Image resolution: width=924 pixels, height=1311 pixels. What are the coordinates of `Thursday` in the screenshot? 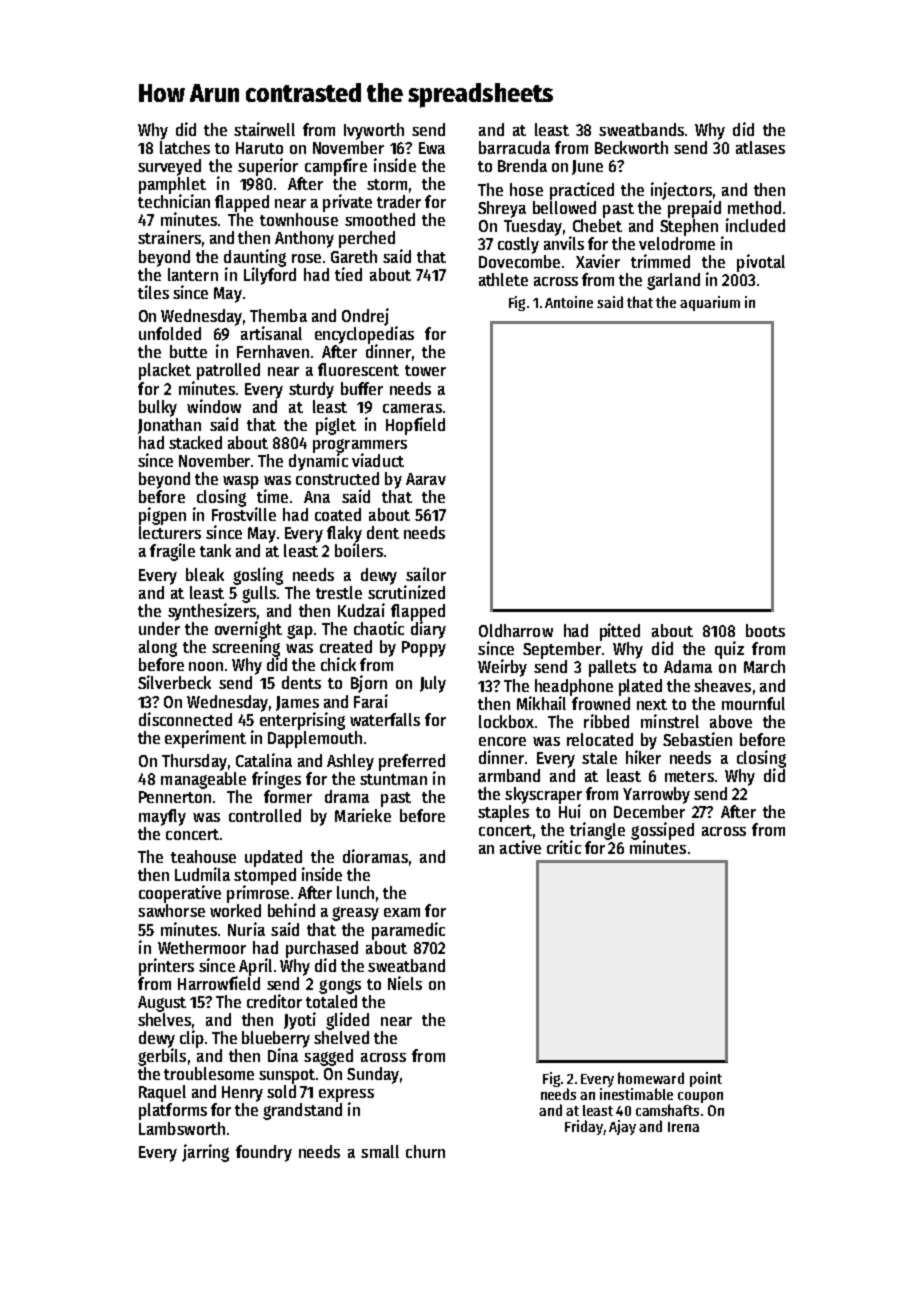 It's located at (194, 762).
